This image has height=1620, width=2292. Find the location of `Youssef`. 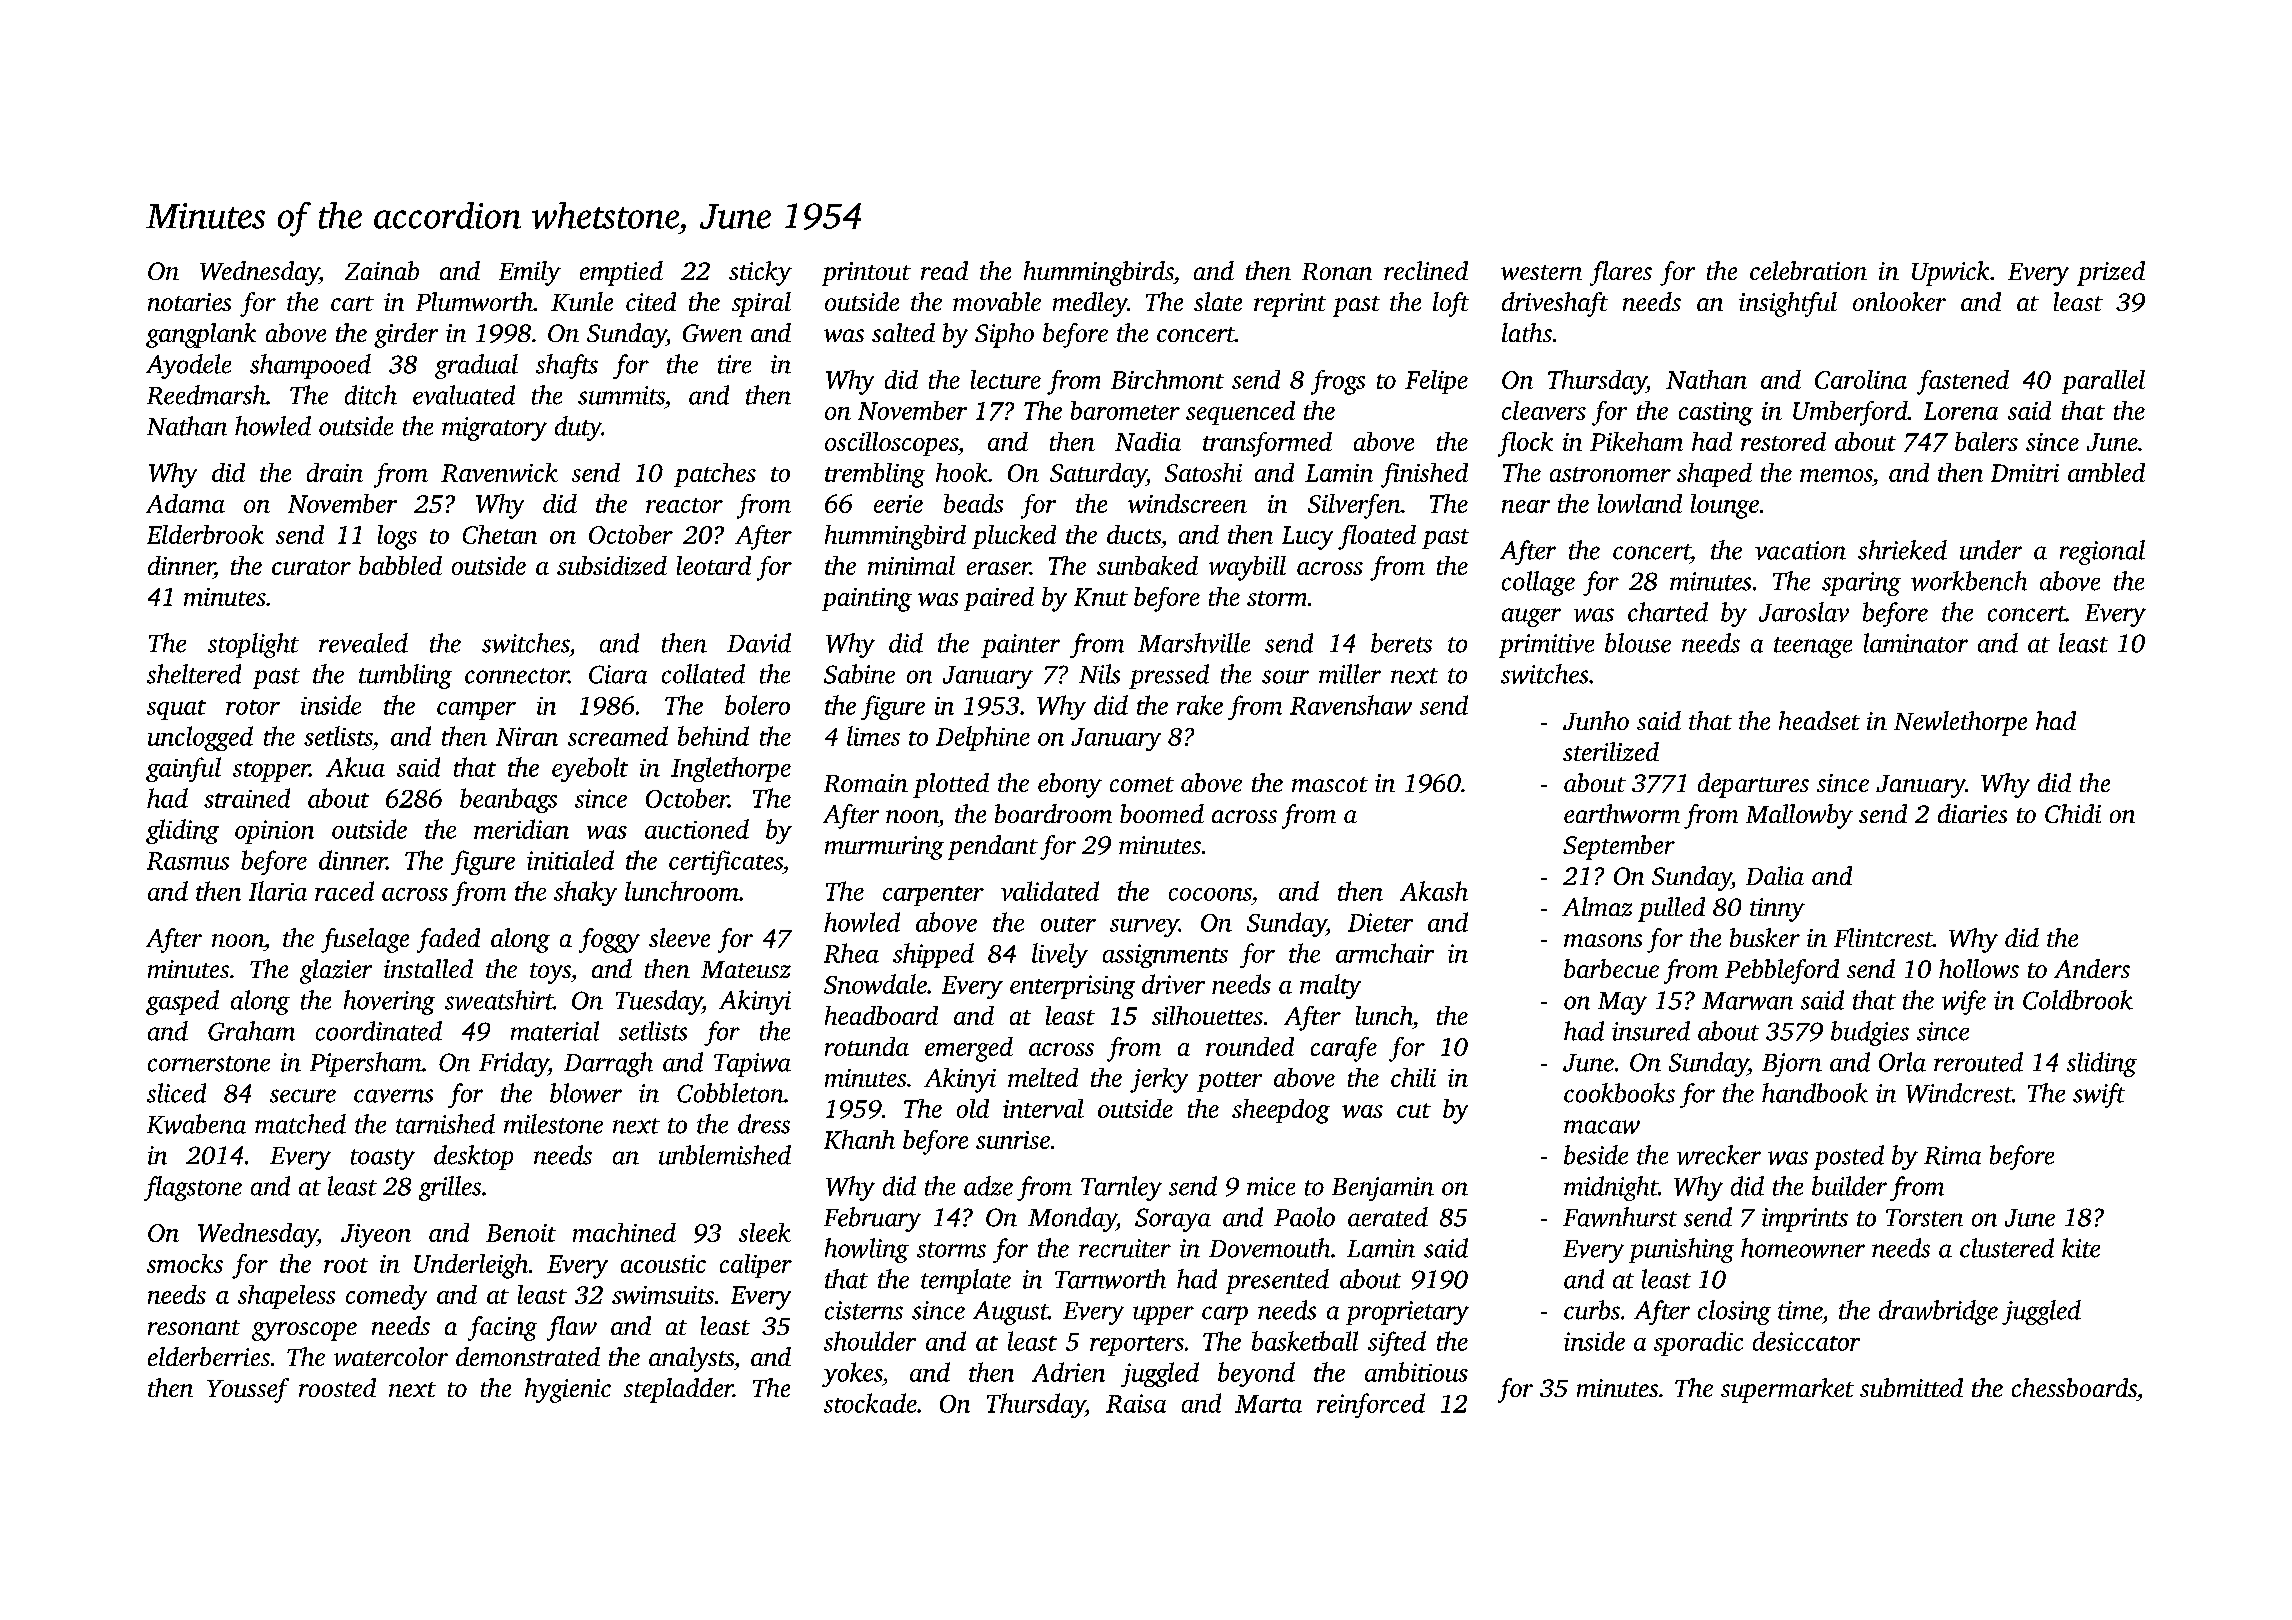

Youssef is located at coordinates (248, 1390).
